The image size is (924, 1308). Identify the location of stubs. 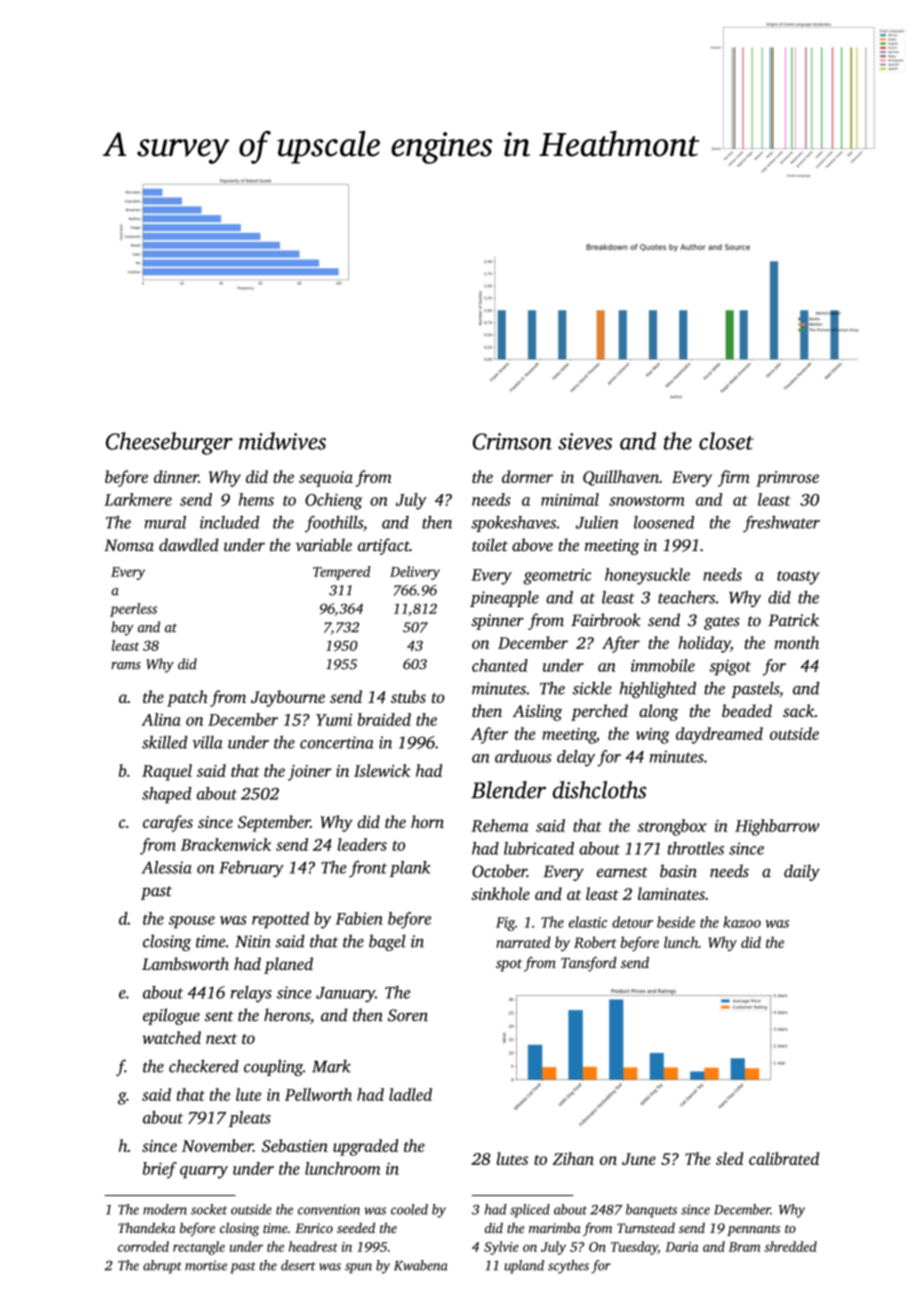
(408, 696).
